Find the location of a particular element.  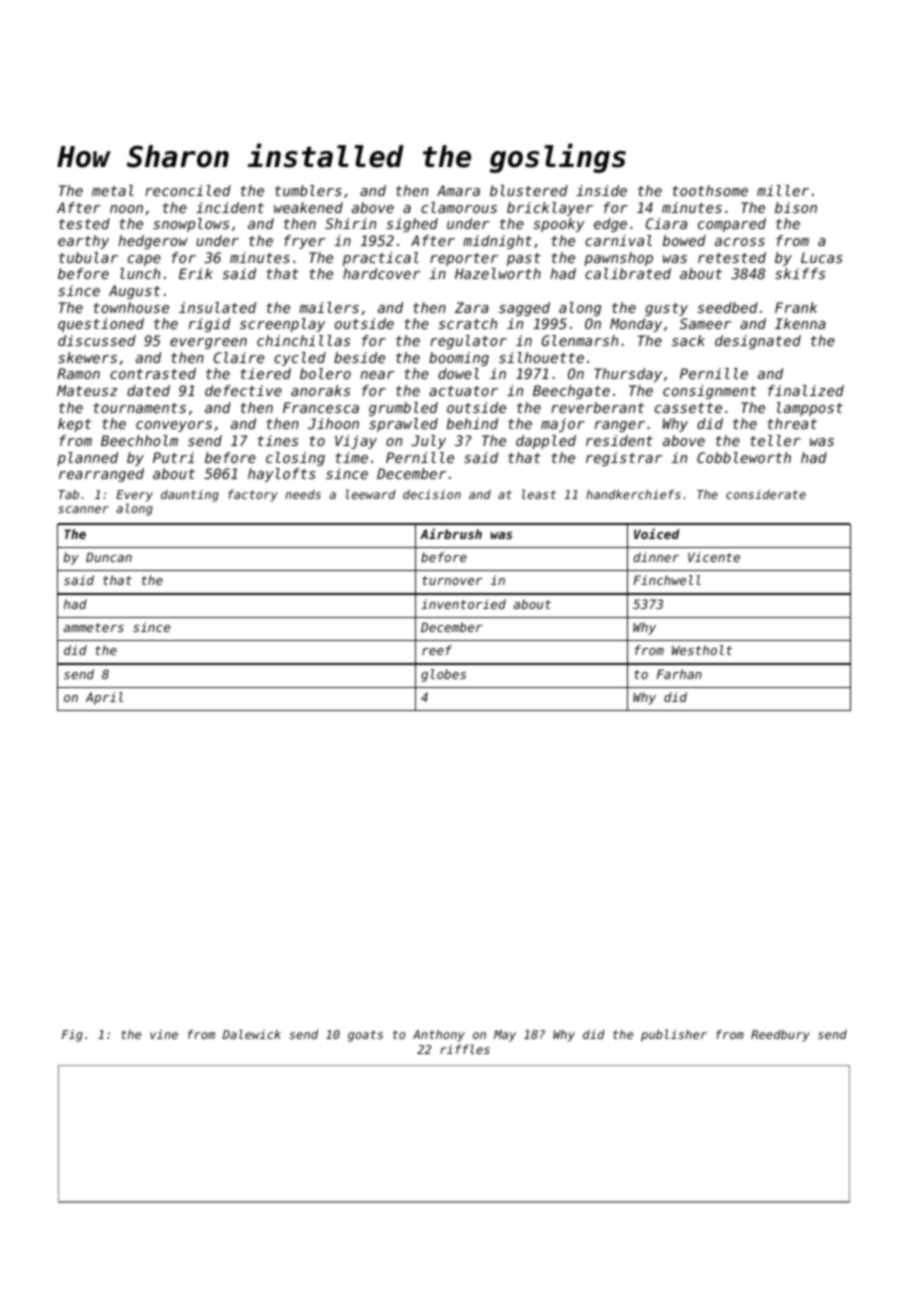

toothsome is located at coordinates (710, 190).
